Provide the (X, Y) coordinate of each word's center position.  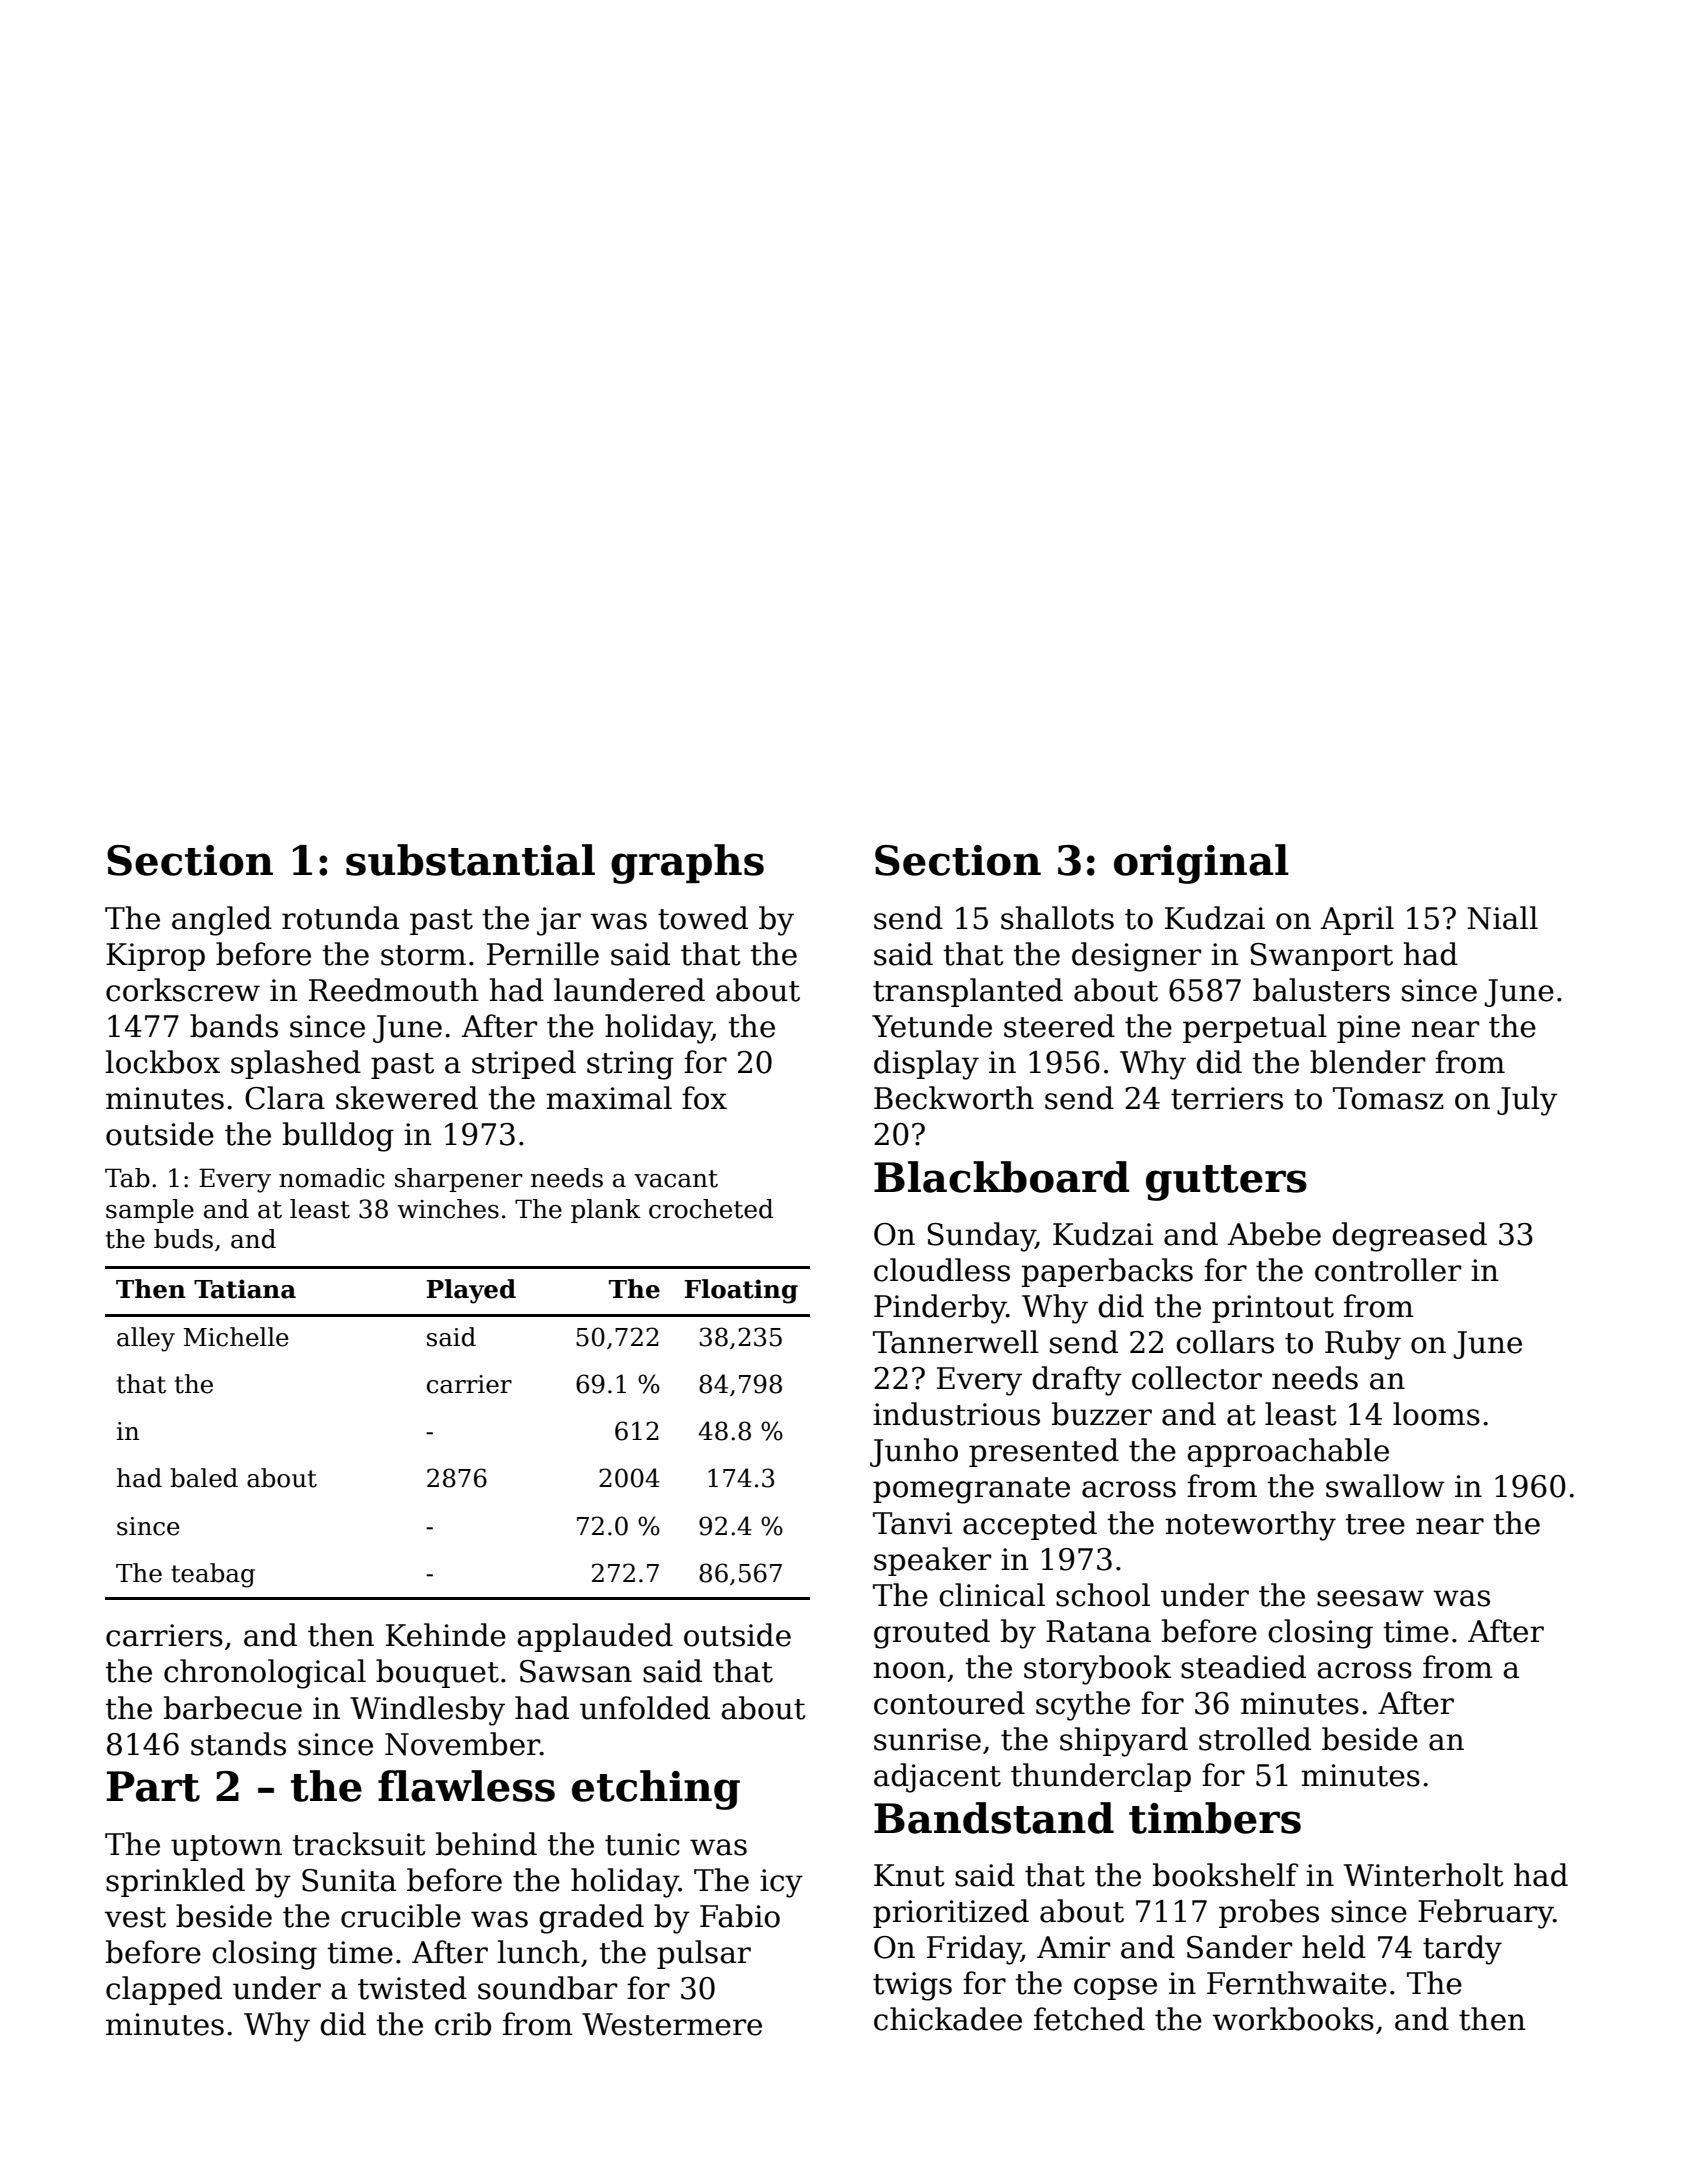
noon (909, 1670)
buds (183, 1239)
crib (463, 2024)
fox (704, 1098)
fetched (1089, 2019)
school (1103, 1595)
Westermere (672, 2024)
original (1201, 864)
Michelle (236, 1337)
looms (1436, 1414)
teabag (213, 1575)
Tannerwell (956, 1342)
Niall (1502, 918)
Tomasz (1388, 1098)
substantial (470, 860)
